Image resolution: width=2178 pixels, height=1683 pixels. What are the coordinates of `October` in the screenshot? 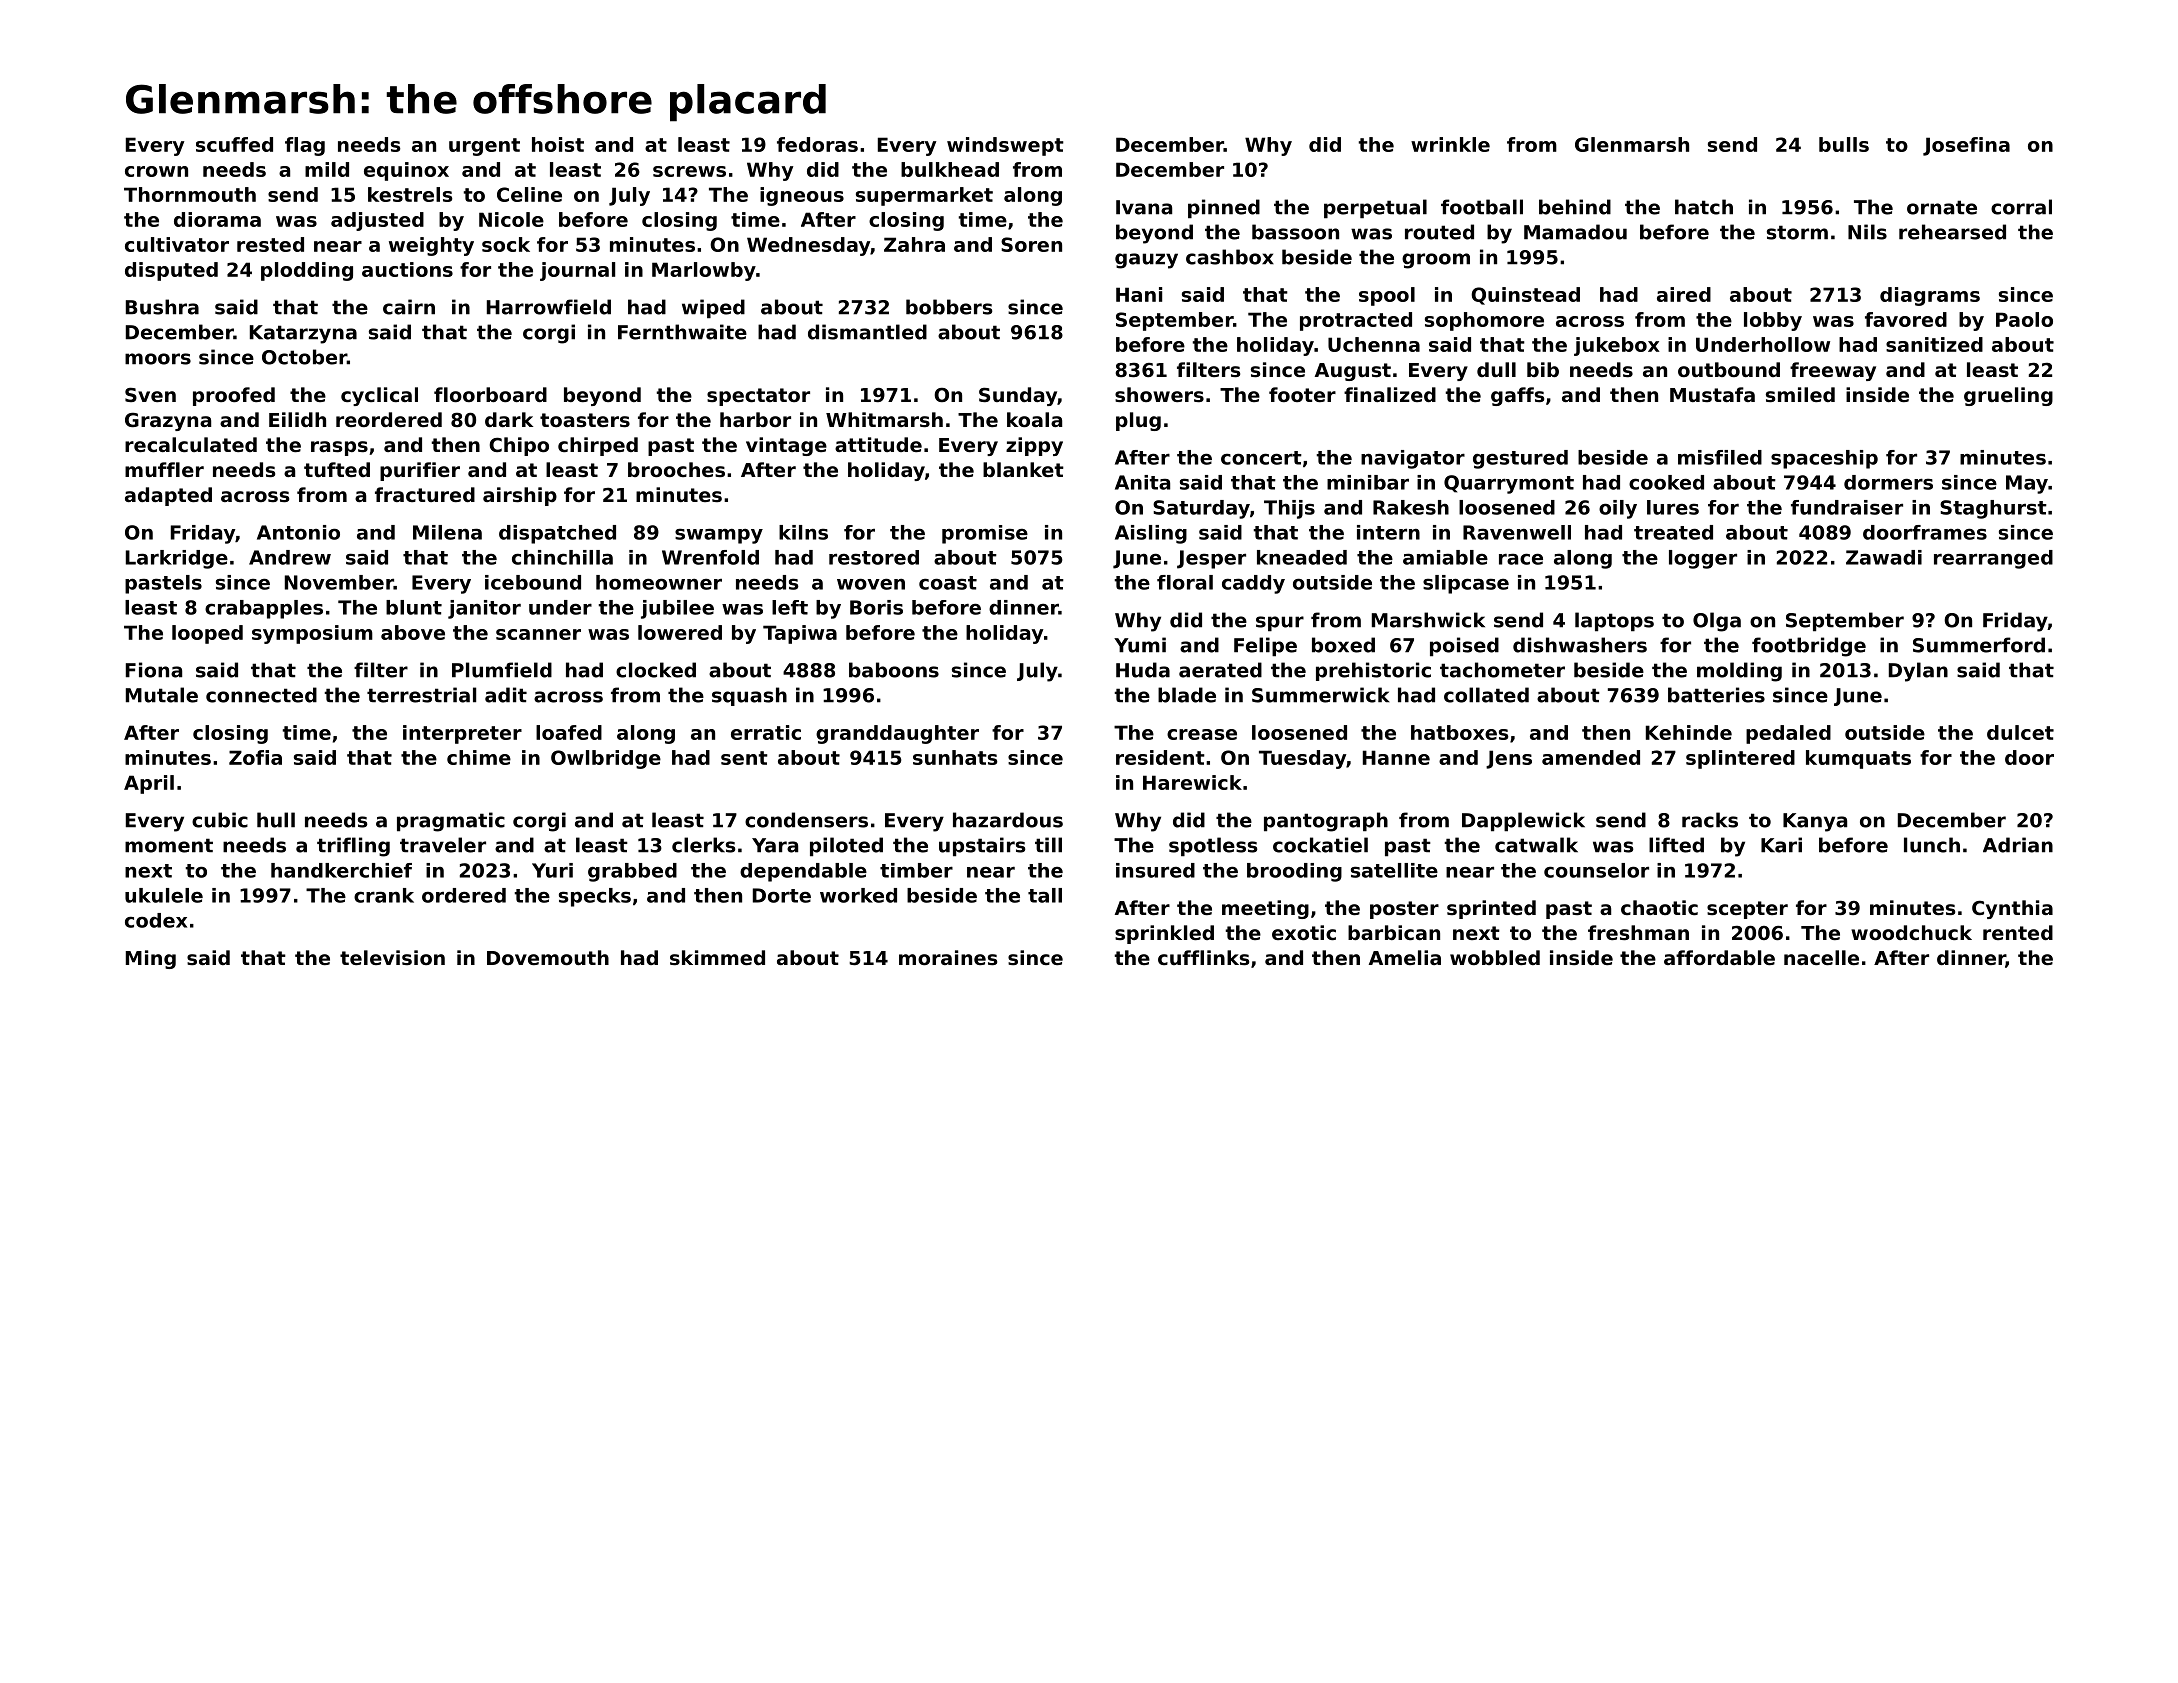 It's located at (304, 357).
